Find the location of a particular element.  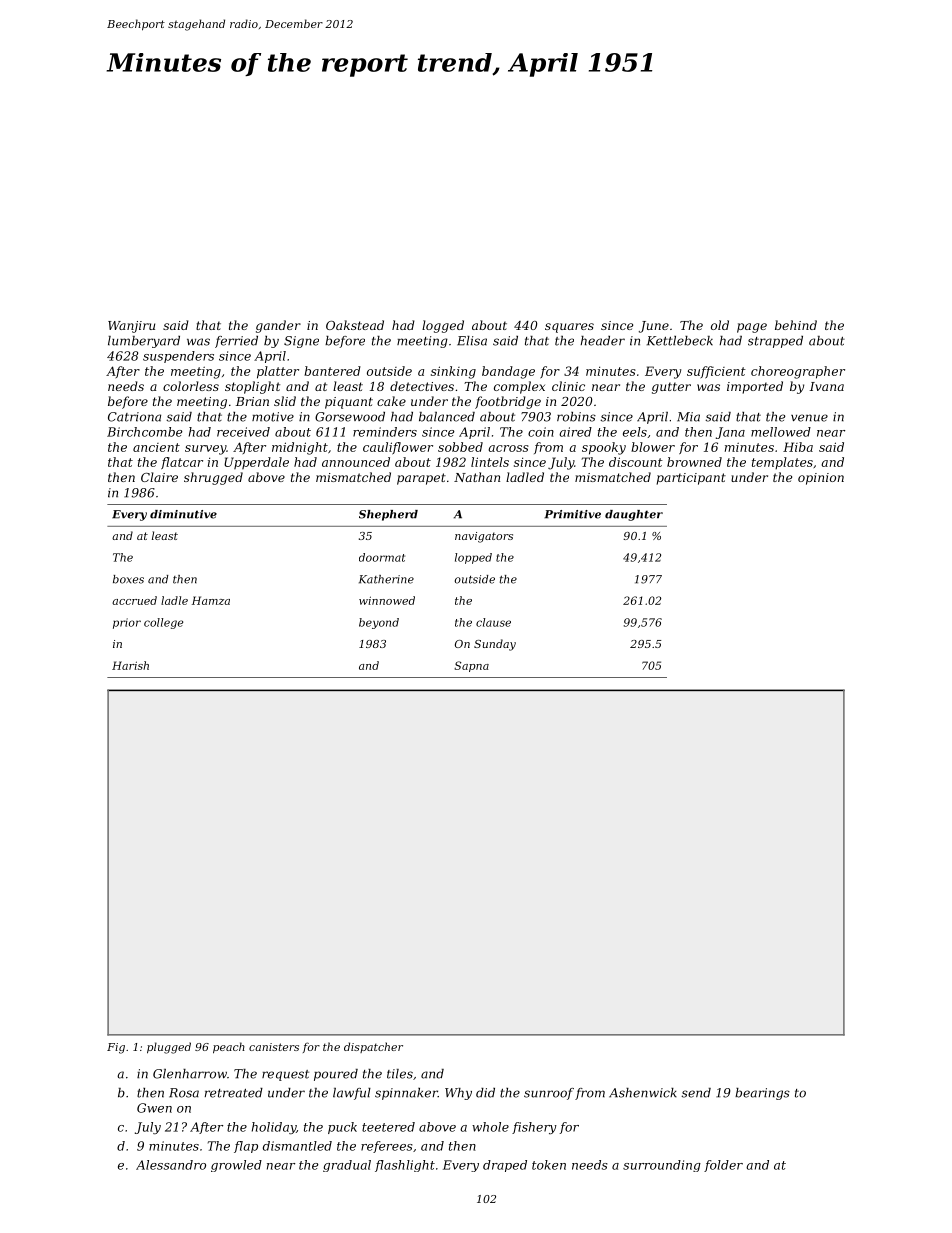

dispatcher is located at coordinates (373, 1047).
